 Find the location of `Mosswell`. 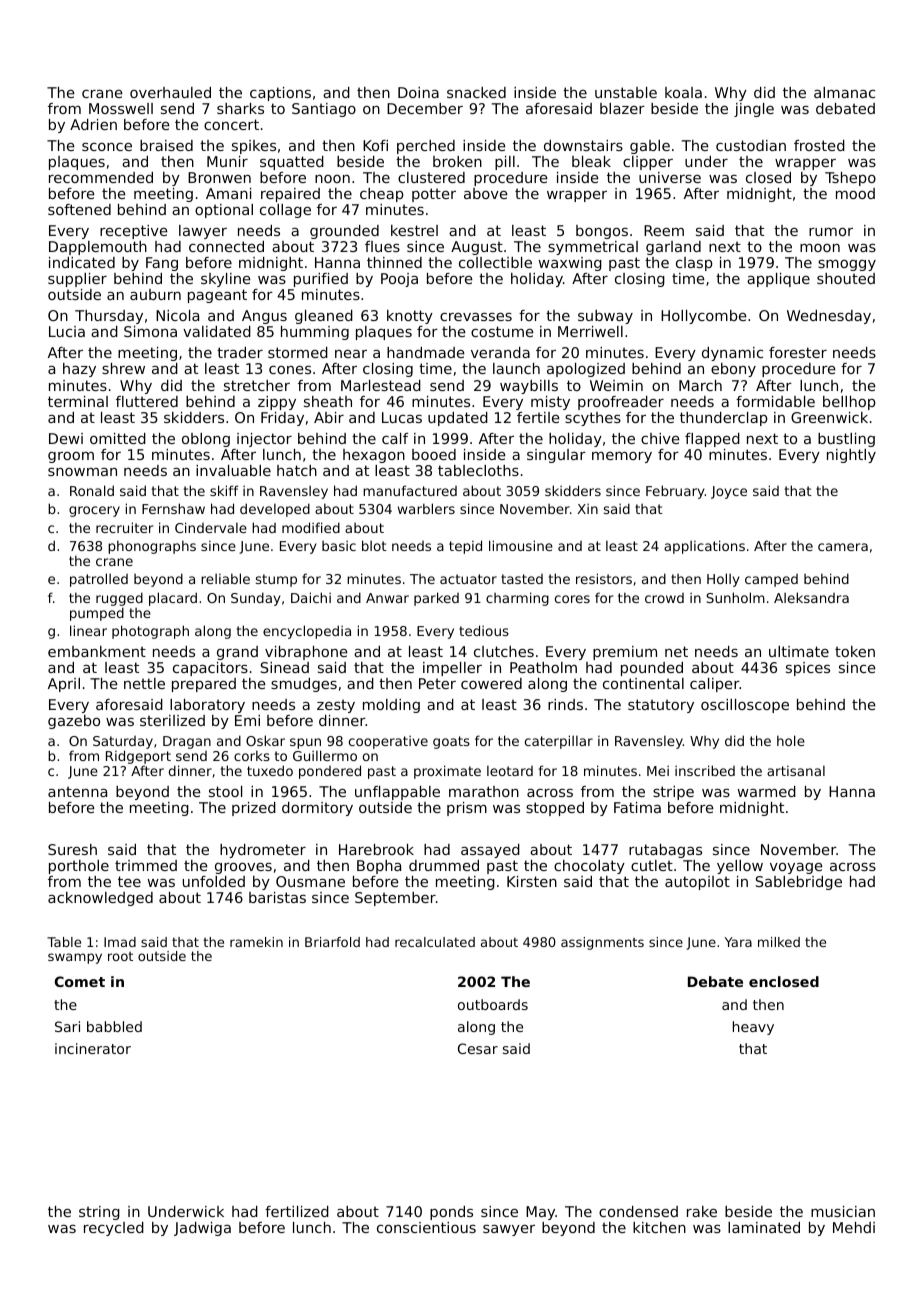

Mosswell is located at coordinates (121, 108).
